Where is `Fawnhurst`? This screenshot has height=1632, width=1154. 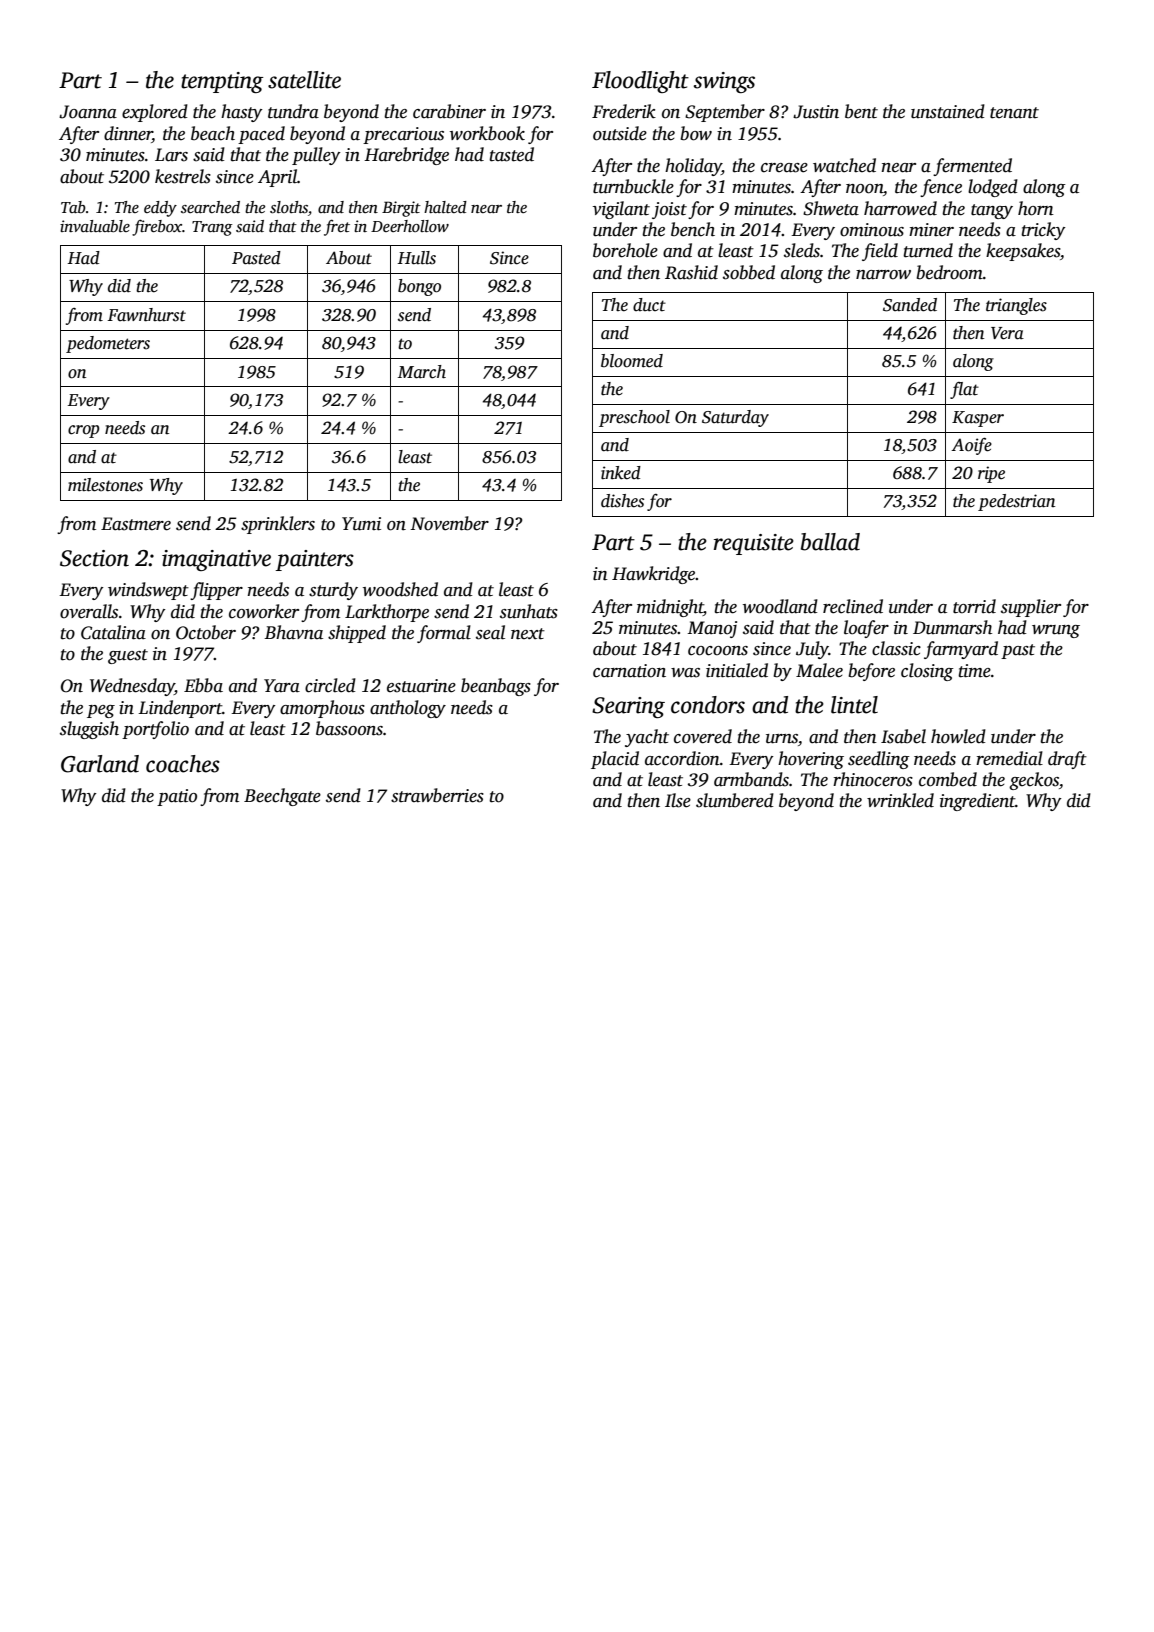 Fawnhurst is located at coordinates (146, 315).
